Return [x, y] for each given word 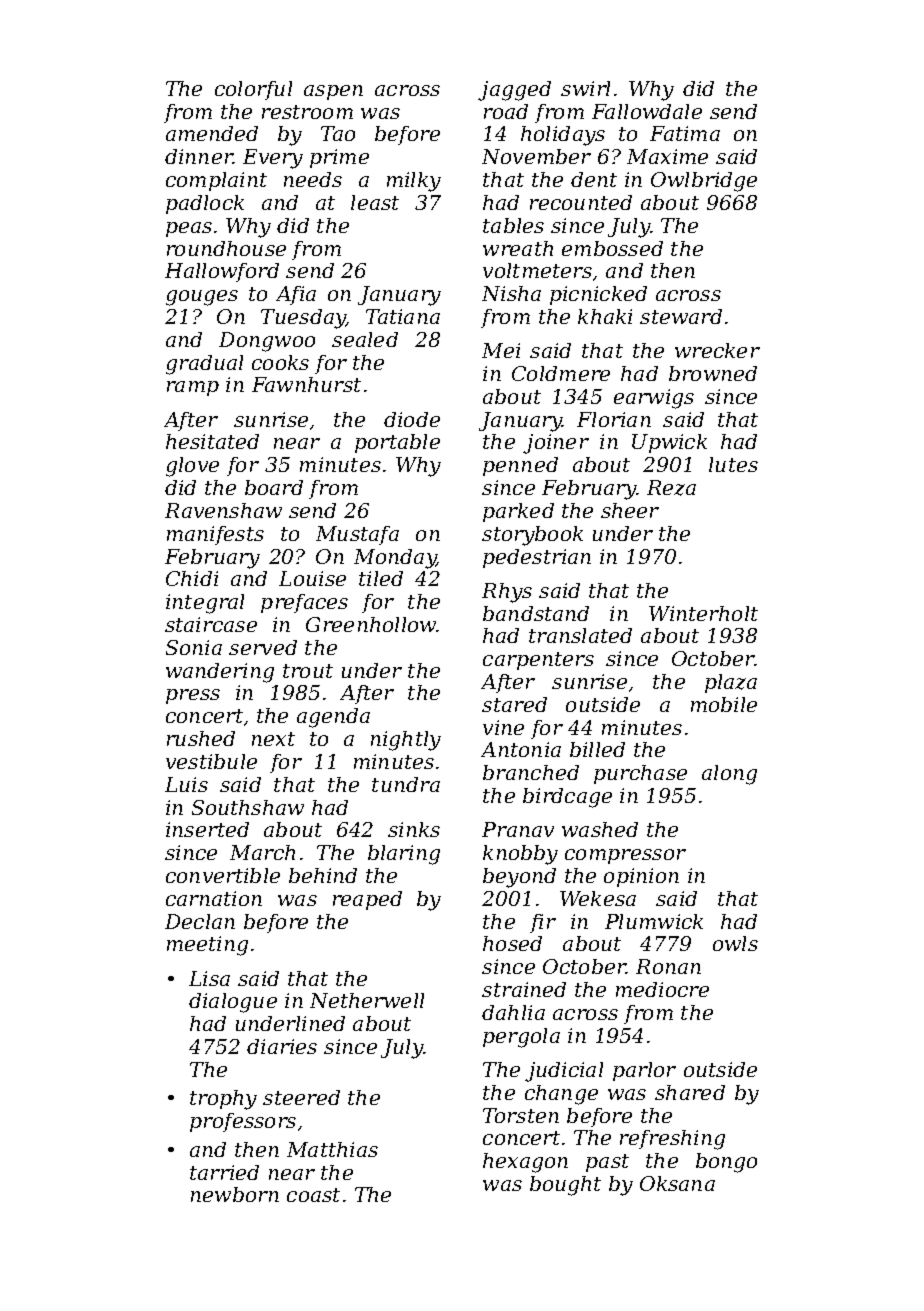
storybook [532, 536]
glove [192, 467]
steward [681, 316]
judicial [564, 1072]
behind [323, 875]
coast [313, 1195]
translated [580, 635]
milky [414, 182]
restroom [307, 112]
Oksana [677, 1183]
